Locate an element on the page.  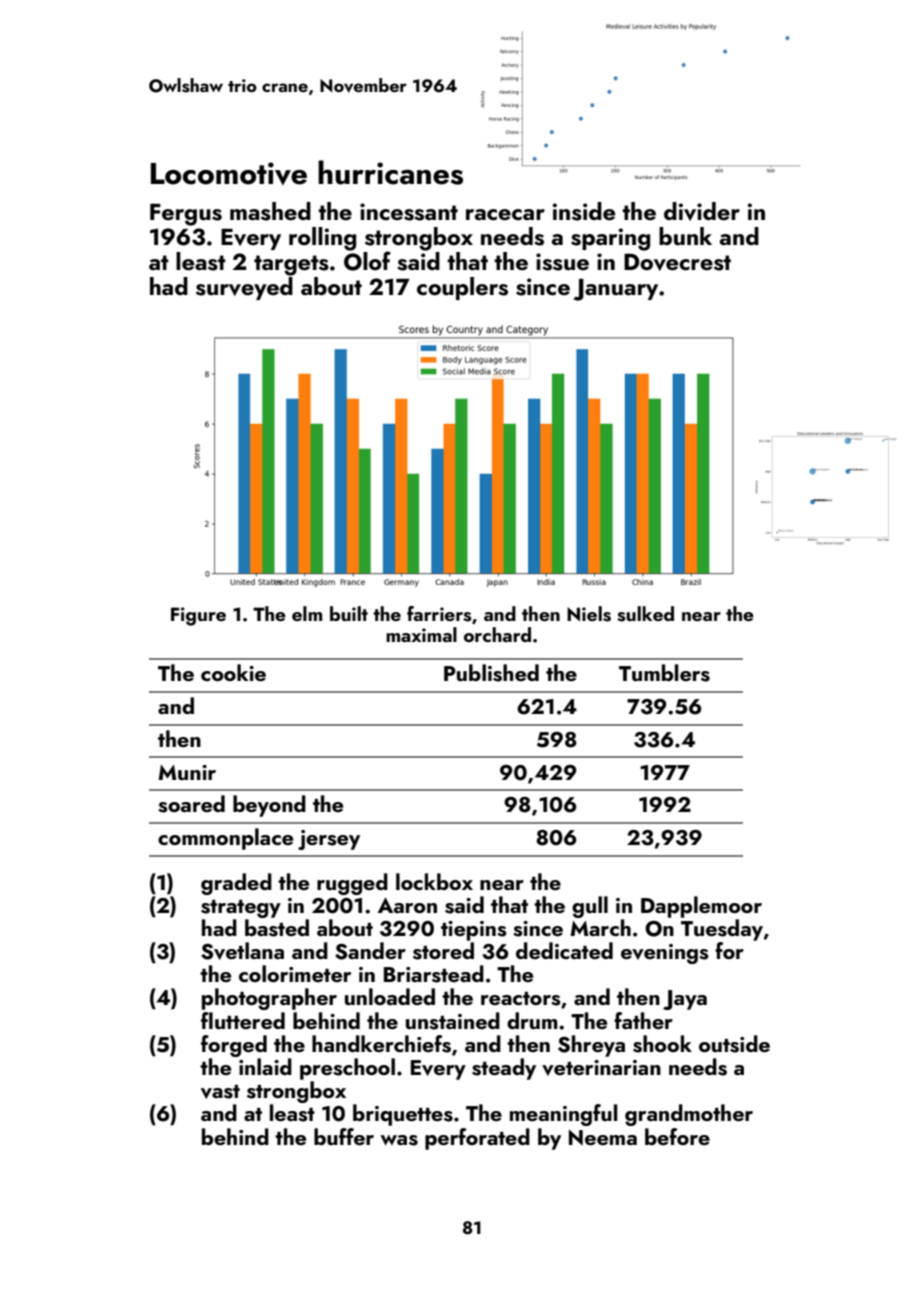
elm is located at coordinates (307, 613).
